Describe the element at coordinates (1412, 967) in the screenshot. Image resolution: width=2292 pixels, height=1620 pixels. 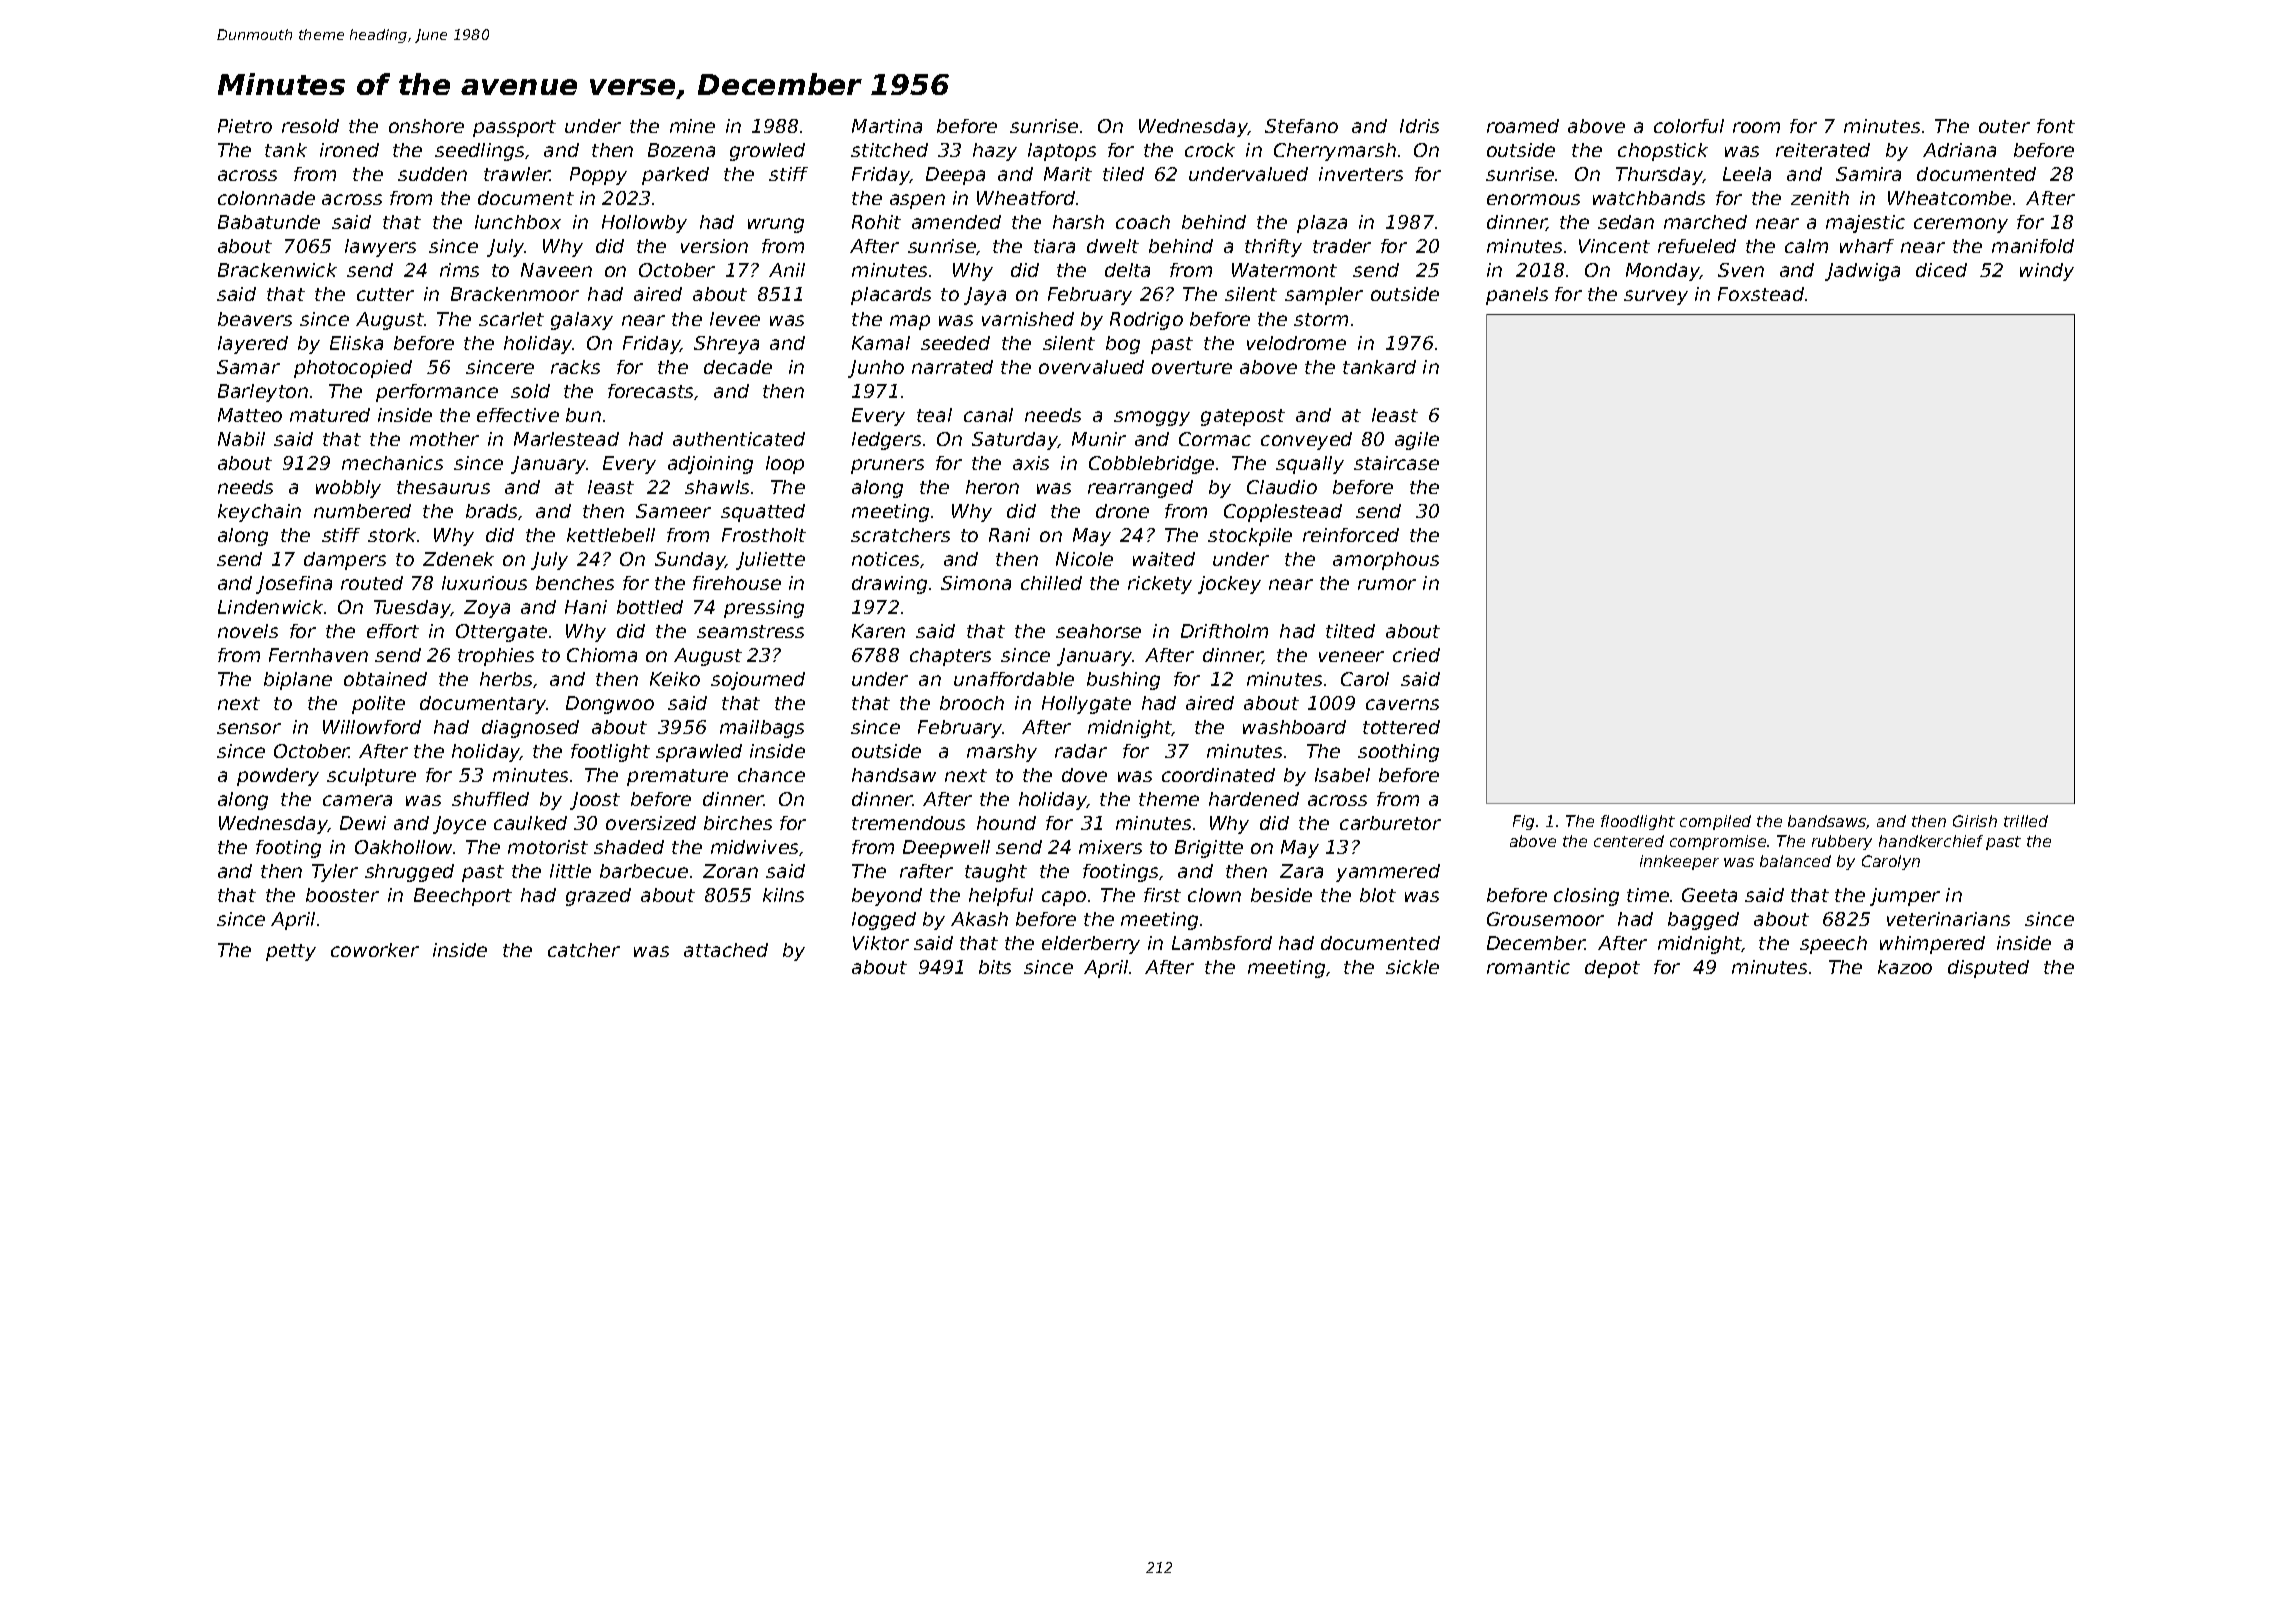
I see `sickle` at that location.
